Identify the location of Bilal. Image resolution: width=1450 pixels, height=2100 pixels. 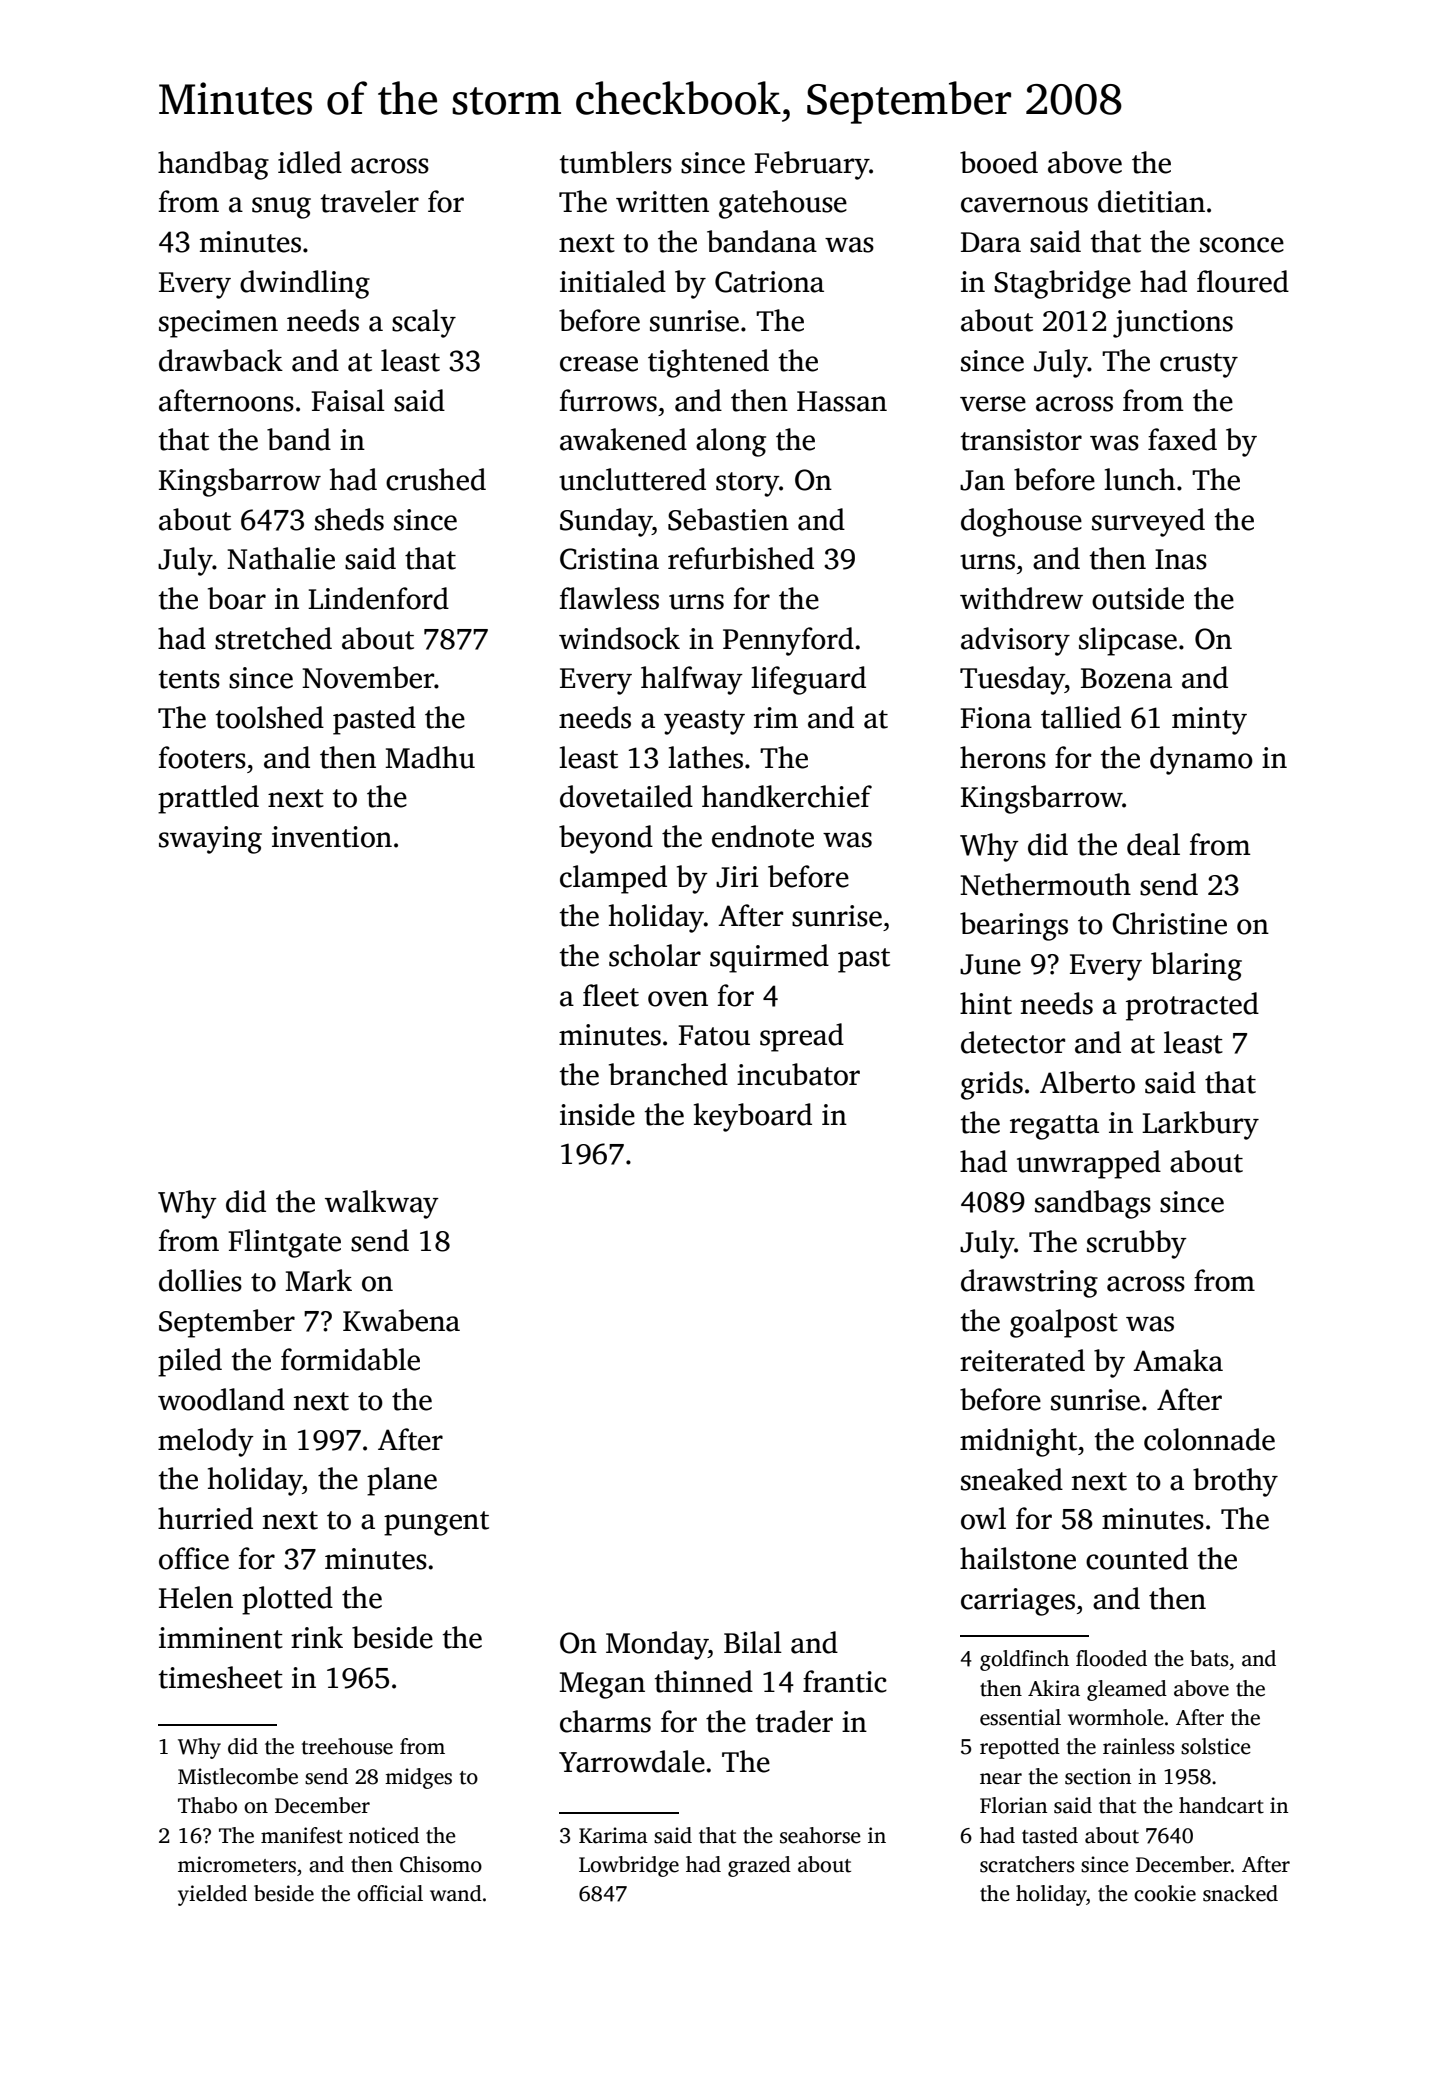
(753, 1642).
